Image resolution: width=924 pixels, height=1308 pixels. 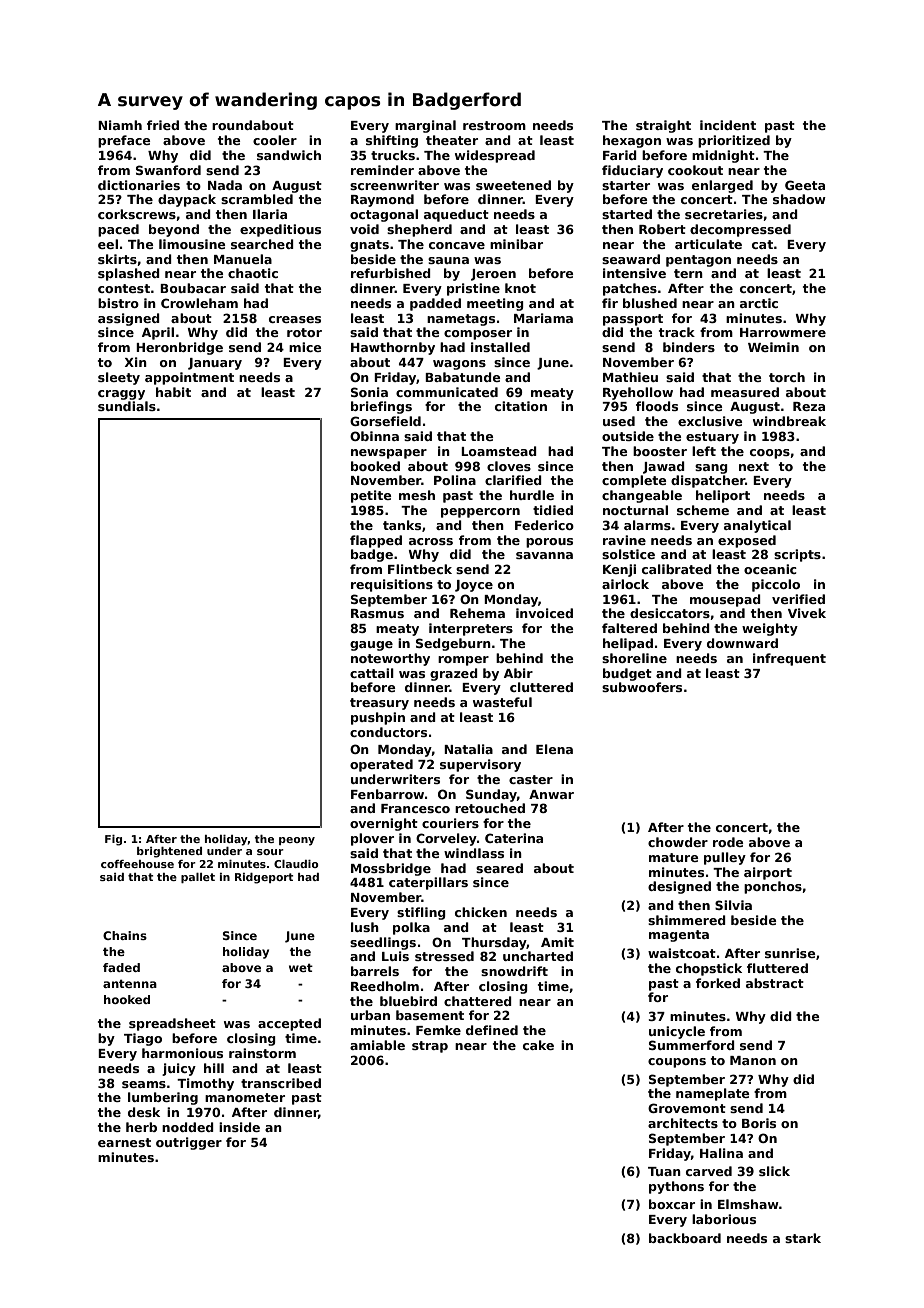 I want to click on used, so click(x=619, y=421).
